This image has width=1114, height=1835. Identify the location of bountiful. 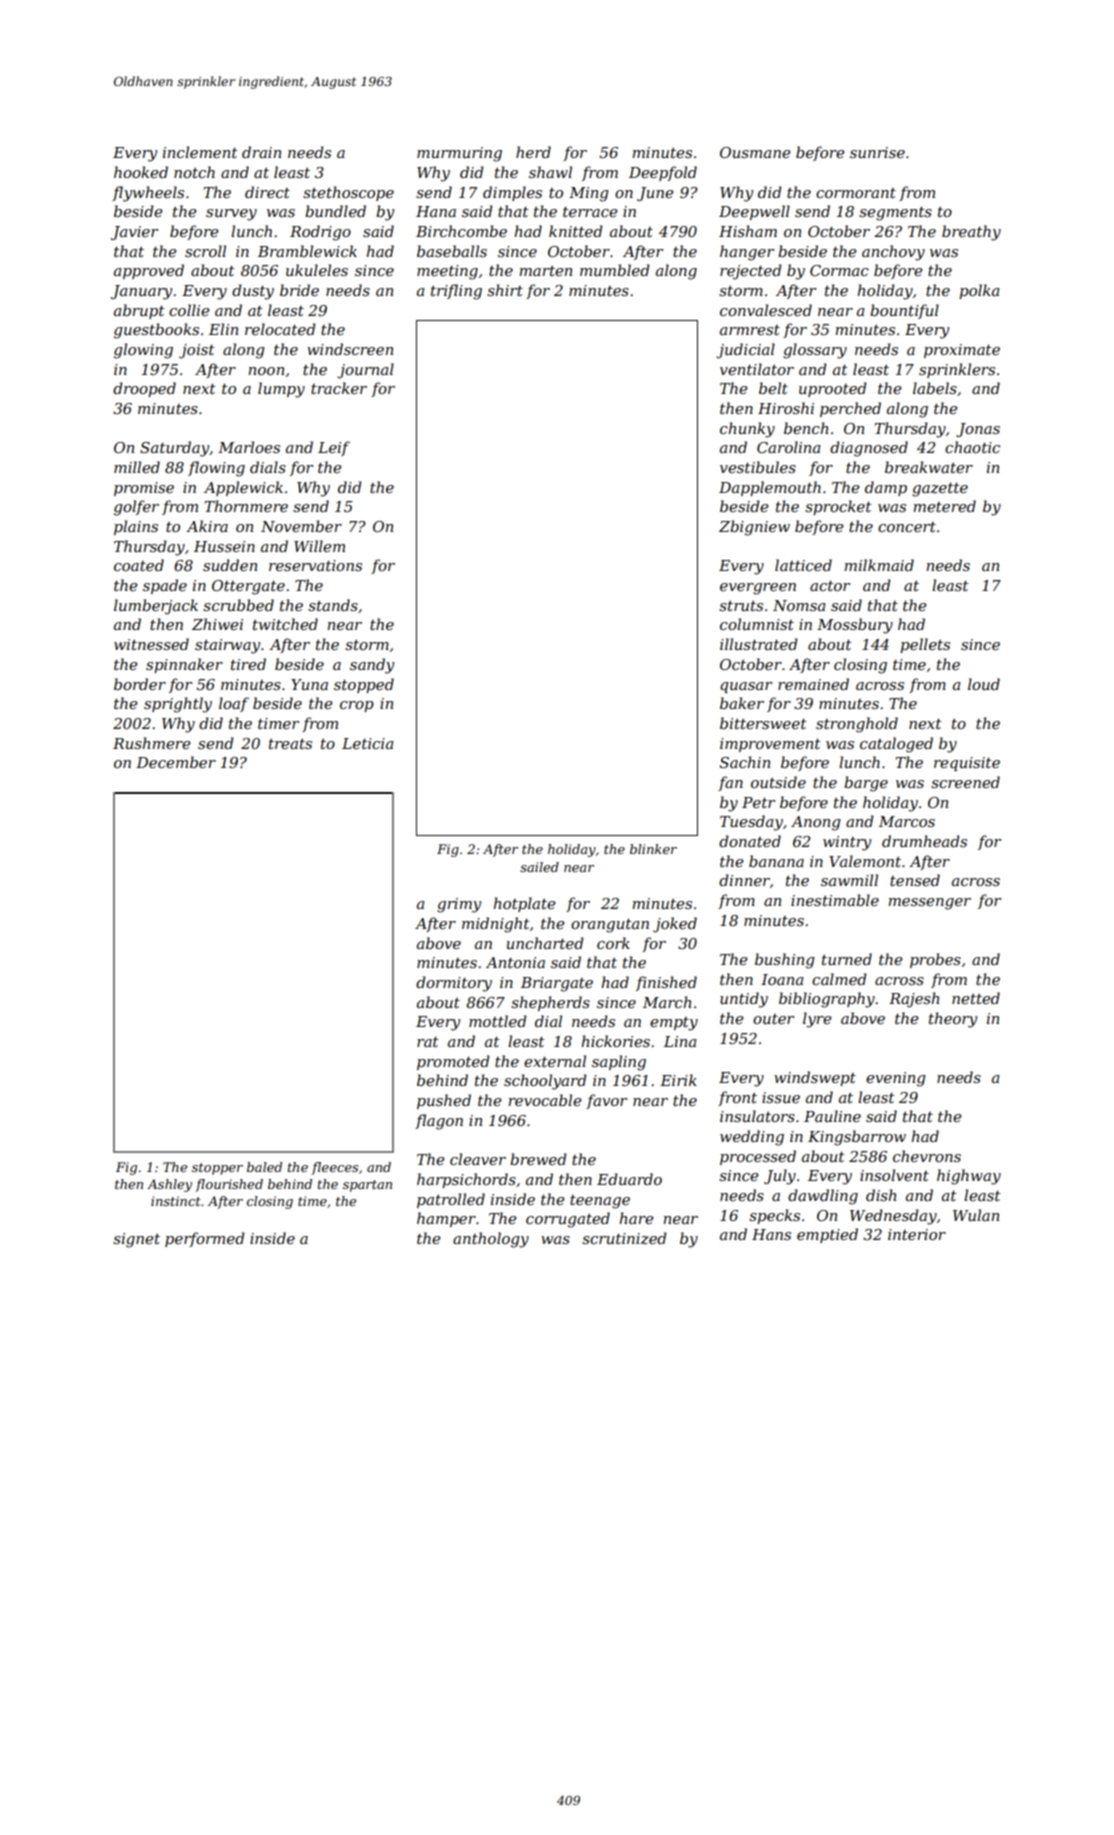
(904, 311).
